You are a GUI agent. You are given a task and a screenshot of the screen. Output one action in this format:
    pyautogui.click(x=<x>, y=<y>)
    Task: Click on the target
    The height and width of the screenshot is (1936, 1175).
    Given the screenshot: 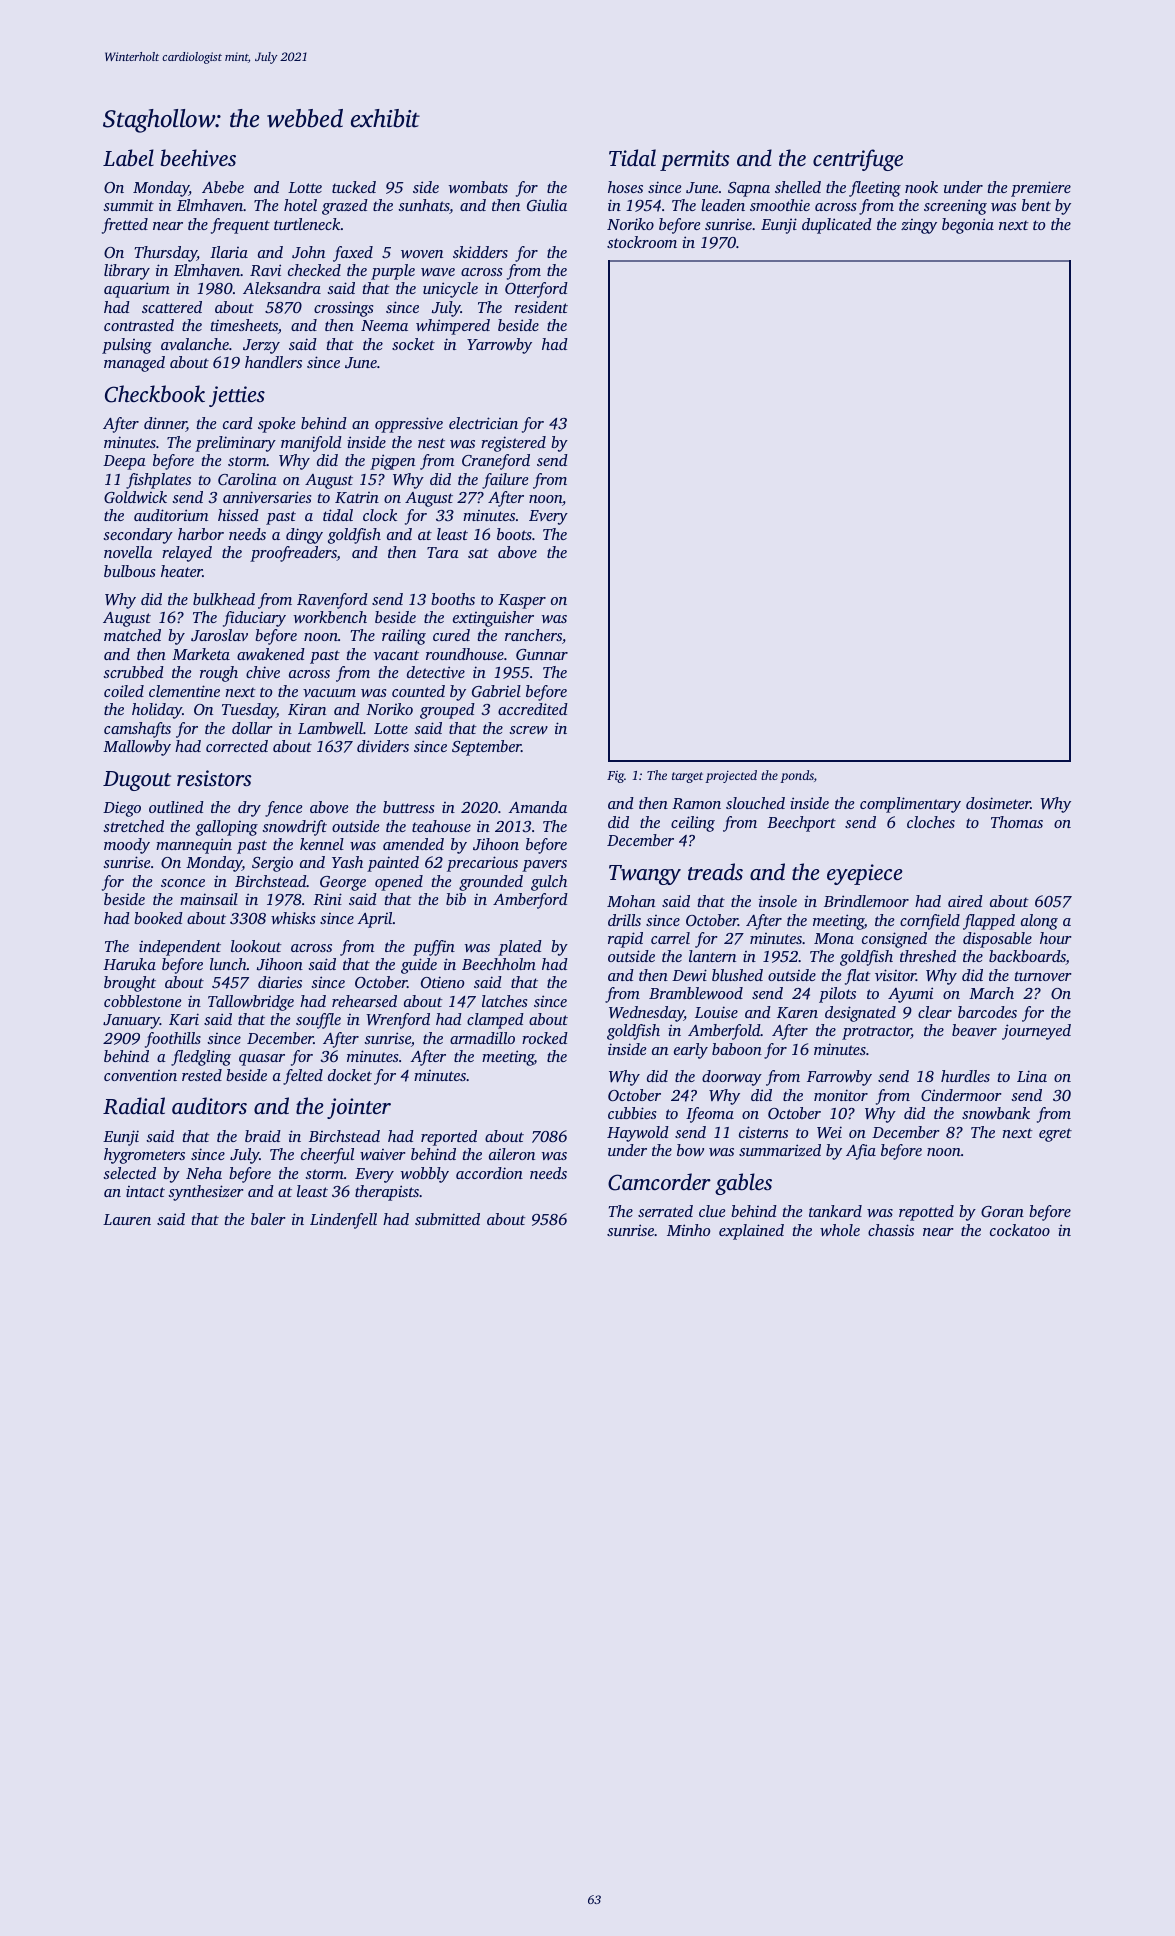 What is the action you would take?
    pyautogui.click(x=687, y=777)
